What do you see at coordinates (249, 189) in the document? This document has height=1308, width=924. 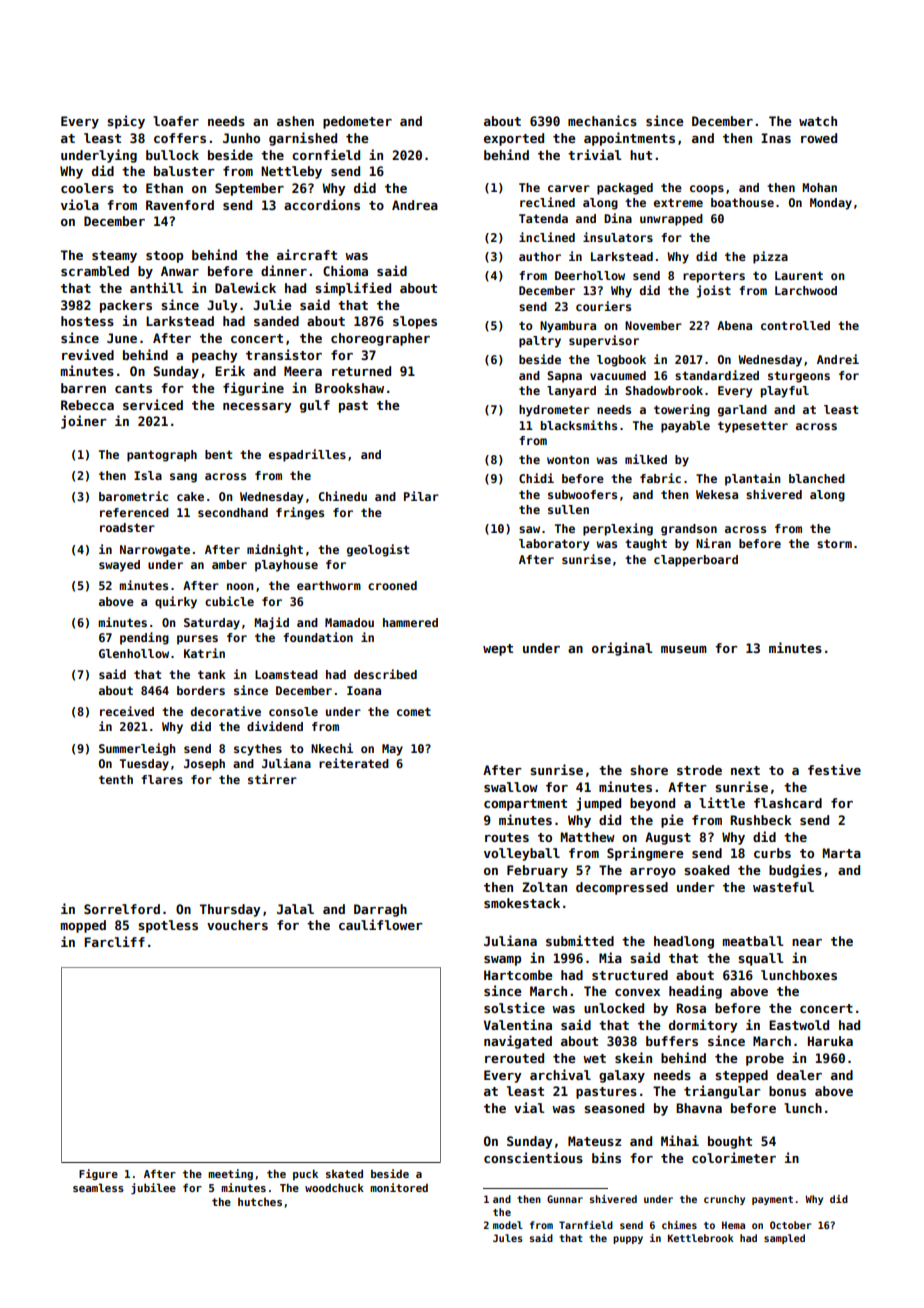 I see `September` at bounding box center [249, 189].
